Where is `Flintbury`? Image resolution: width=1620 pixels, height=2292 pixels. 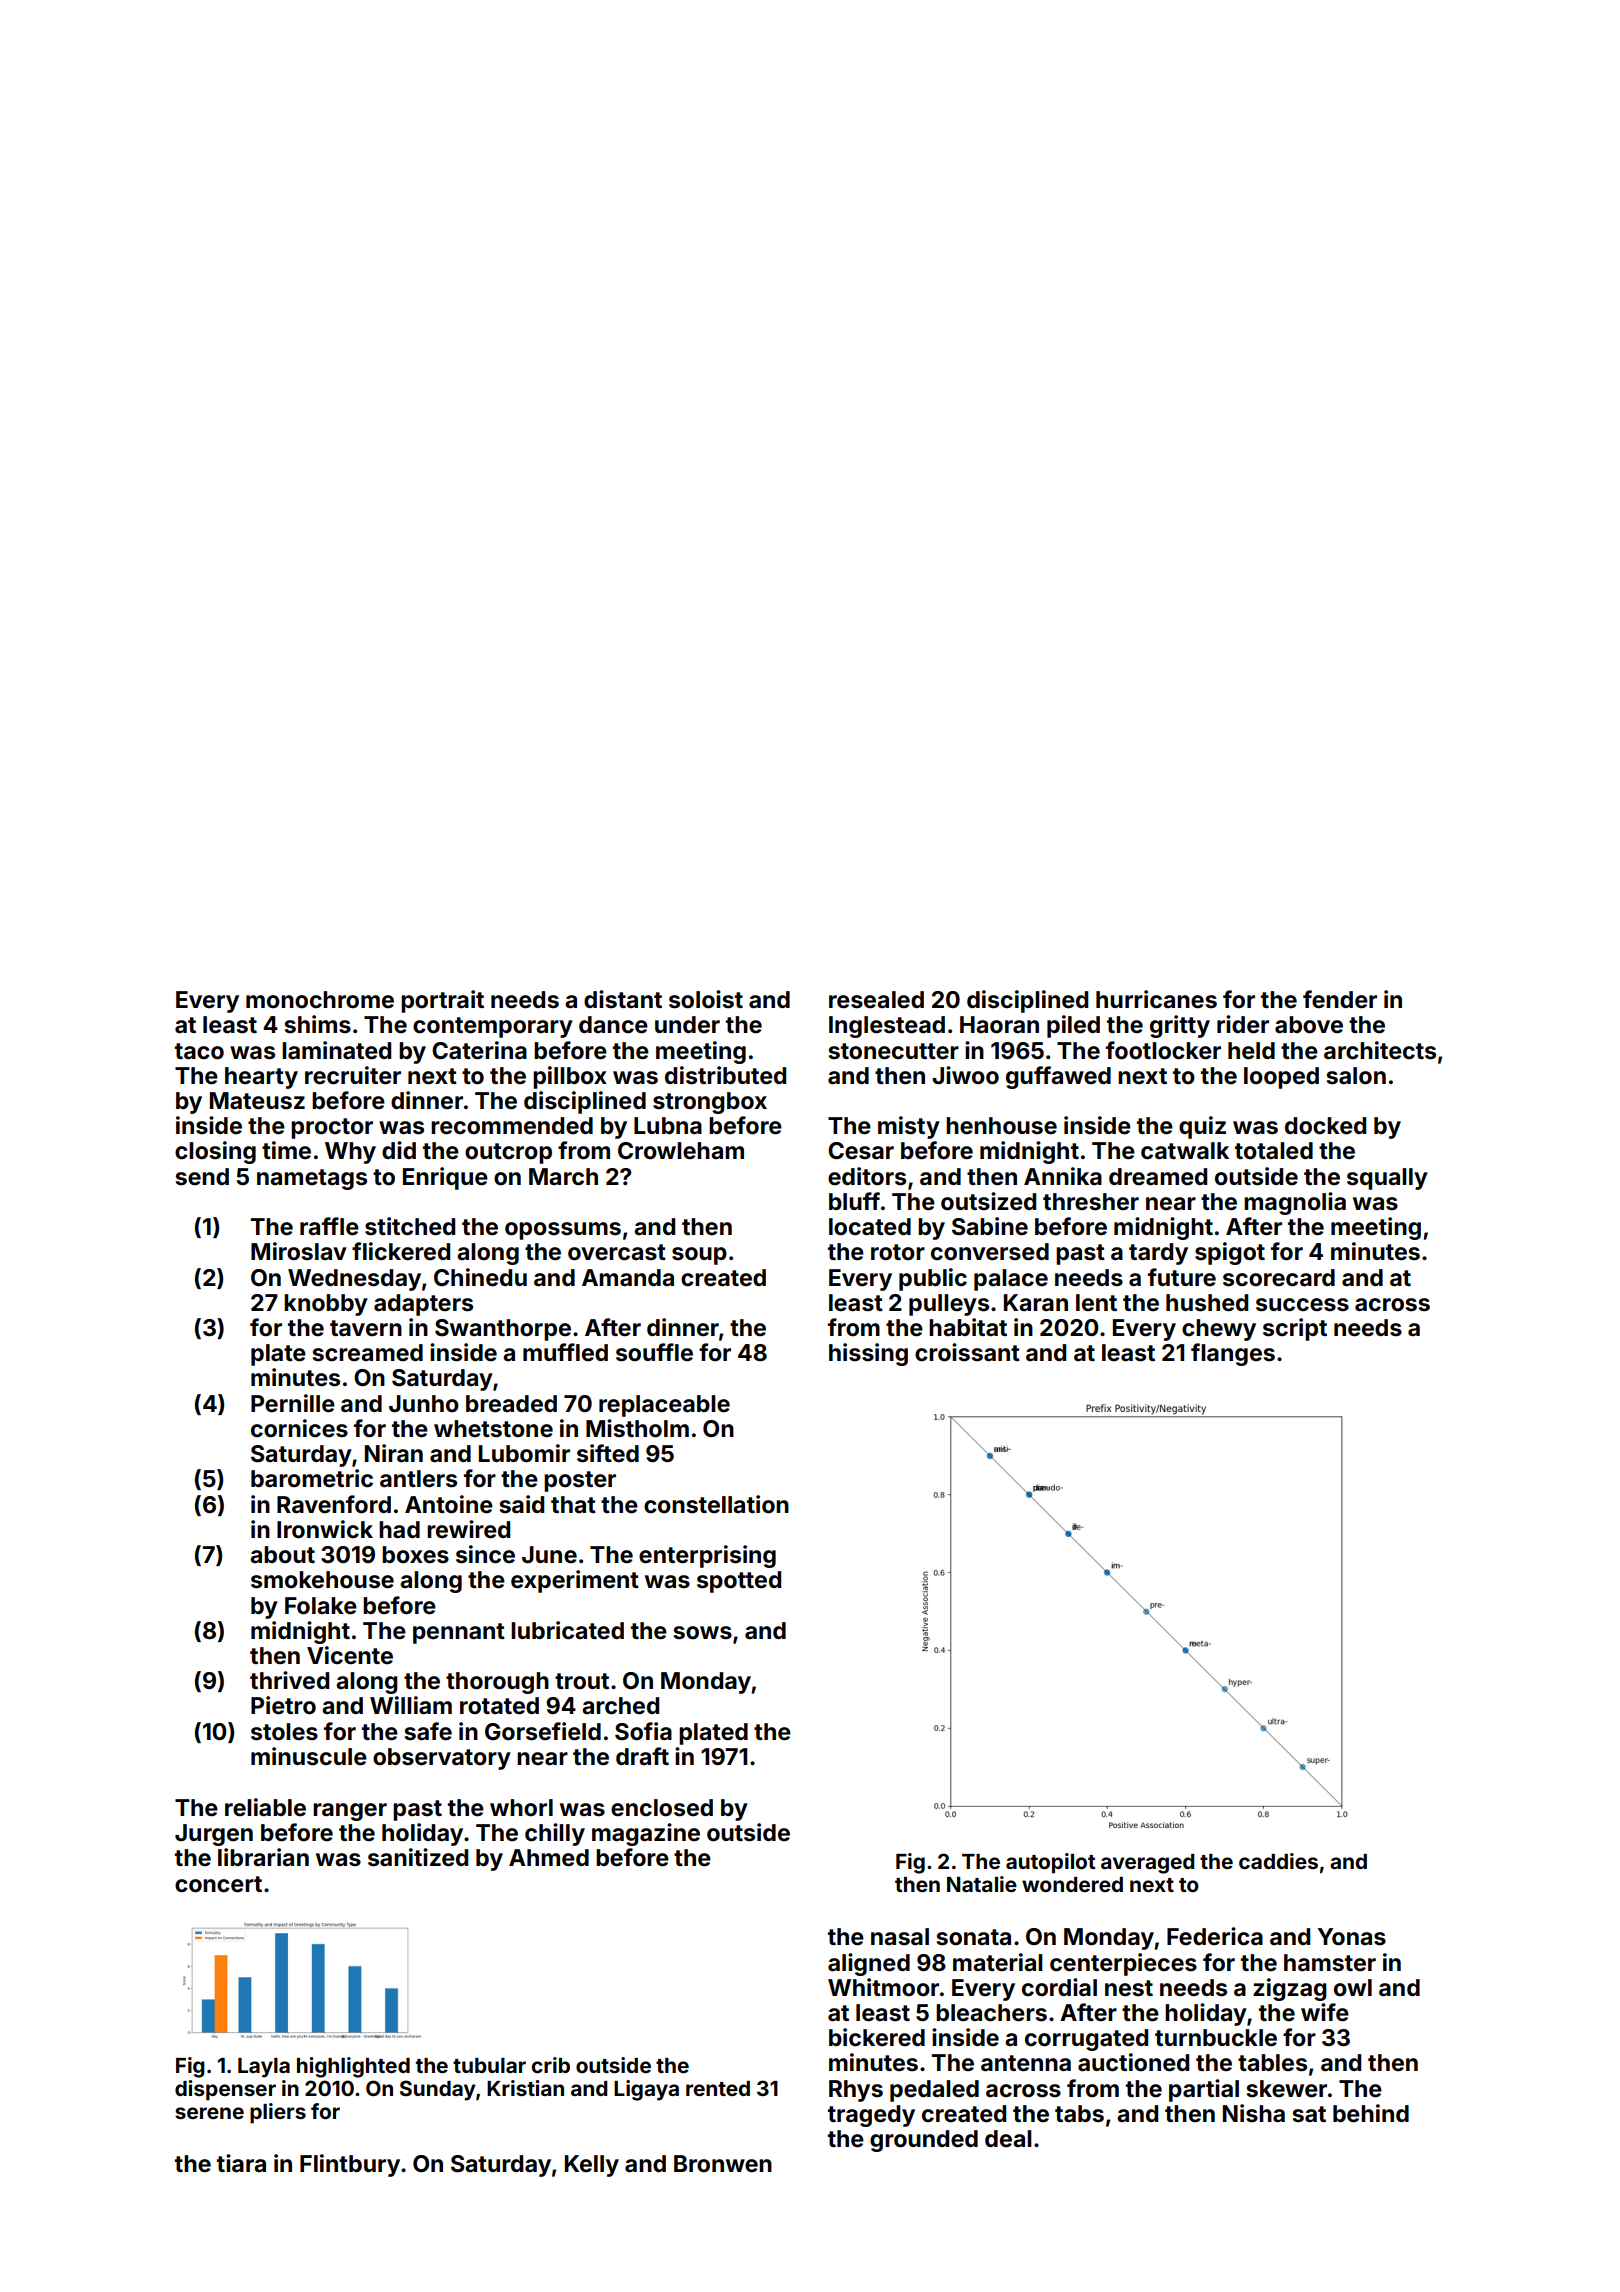 Flintbury is located at coordinates (350, 2165).
